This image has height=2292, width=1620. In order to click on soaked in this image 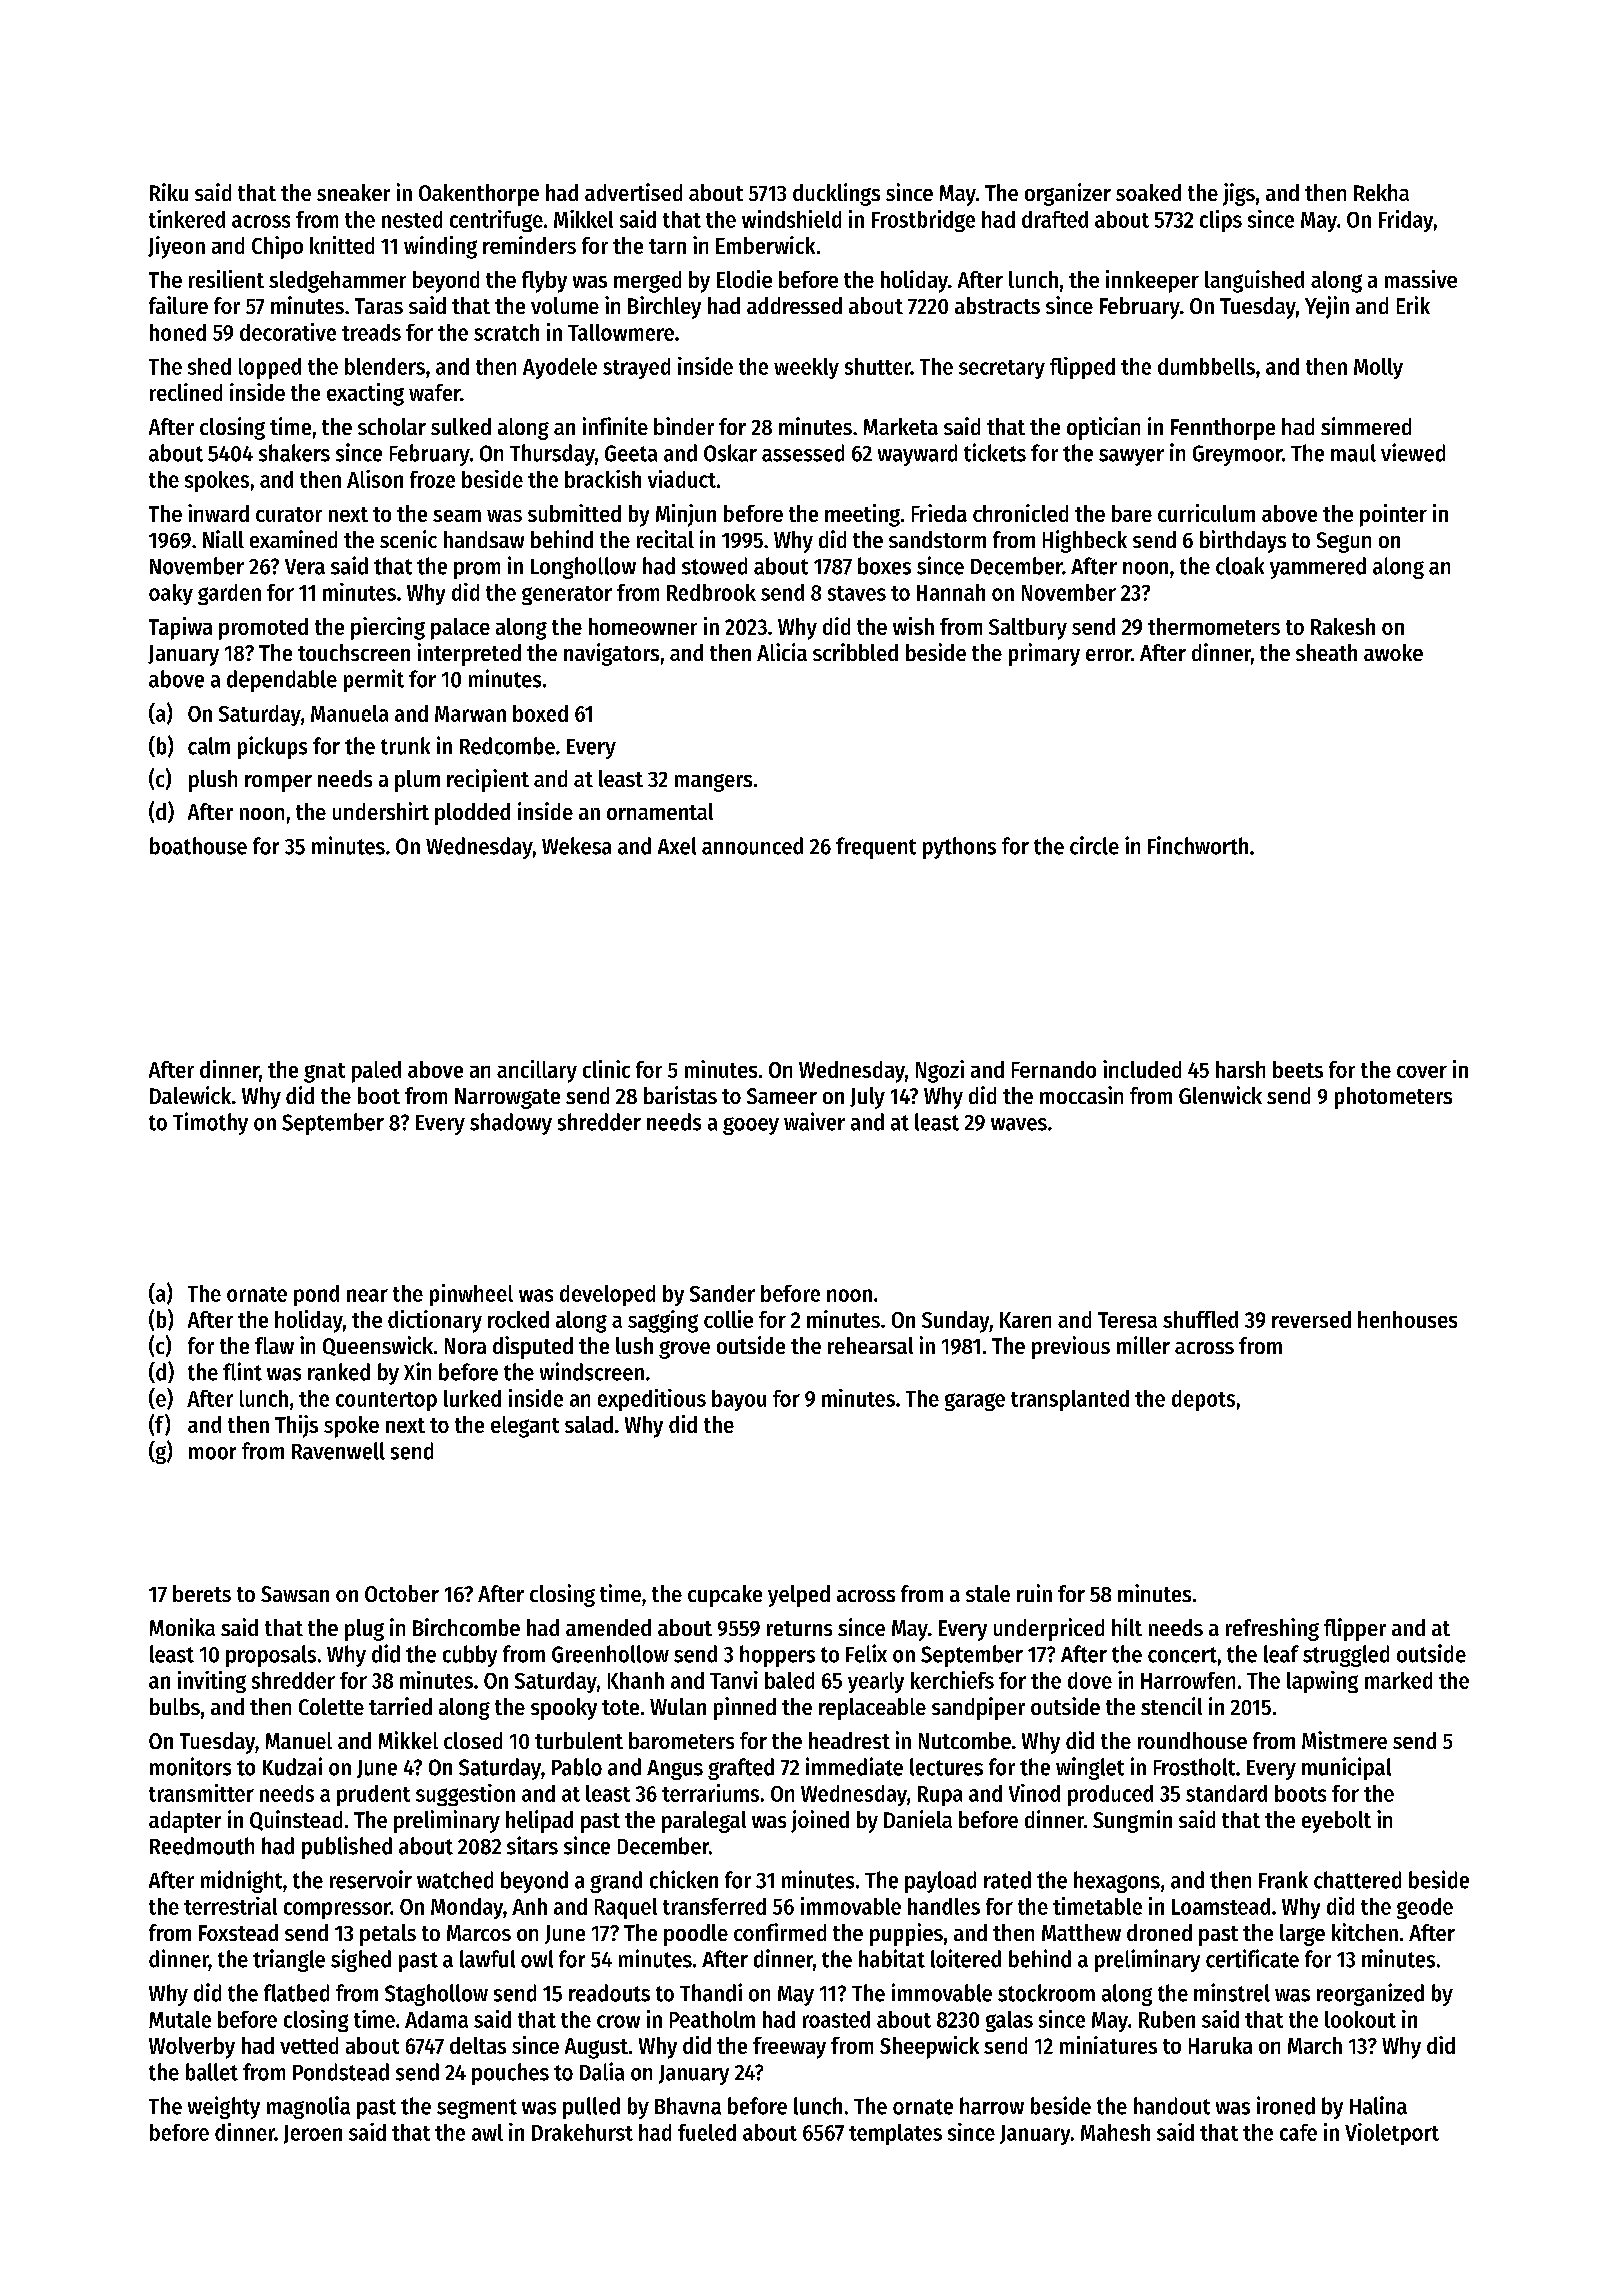, I will do `click(1148, 192)`.
